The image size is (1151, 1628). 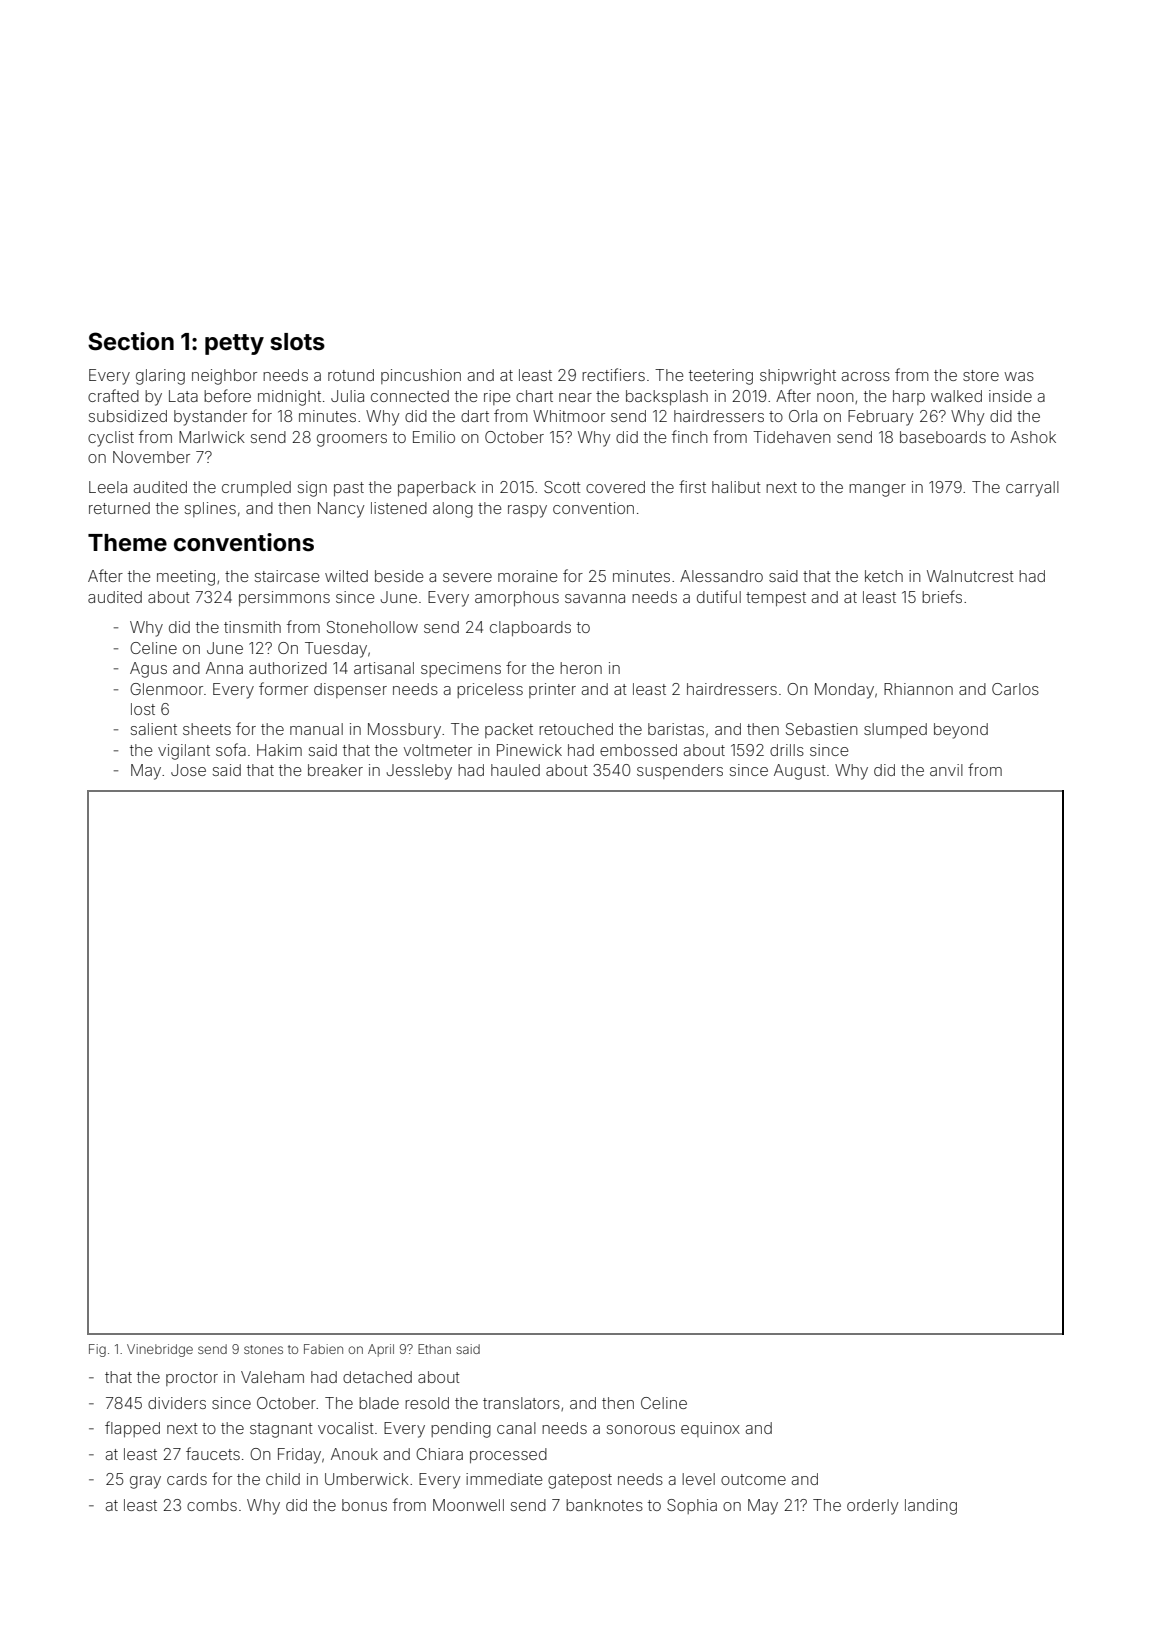 What do you see at coordinates (151, 457) in the image?
I see `November` at bounding box center [151, 457].
